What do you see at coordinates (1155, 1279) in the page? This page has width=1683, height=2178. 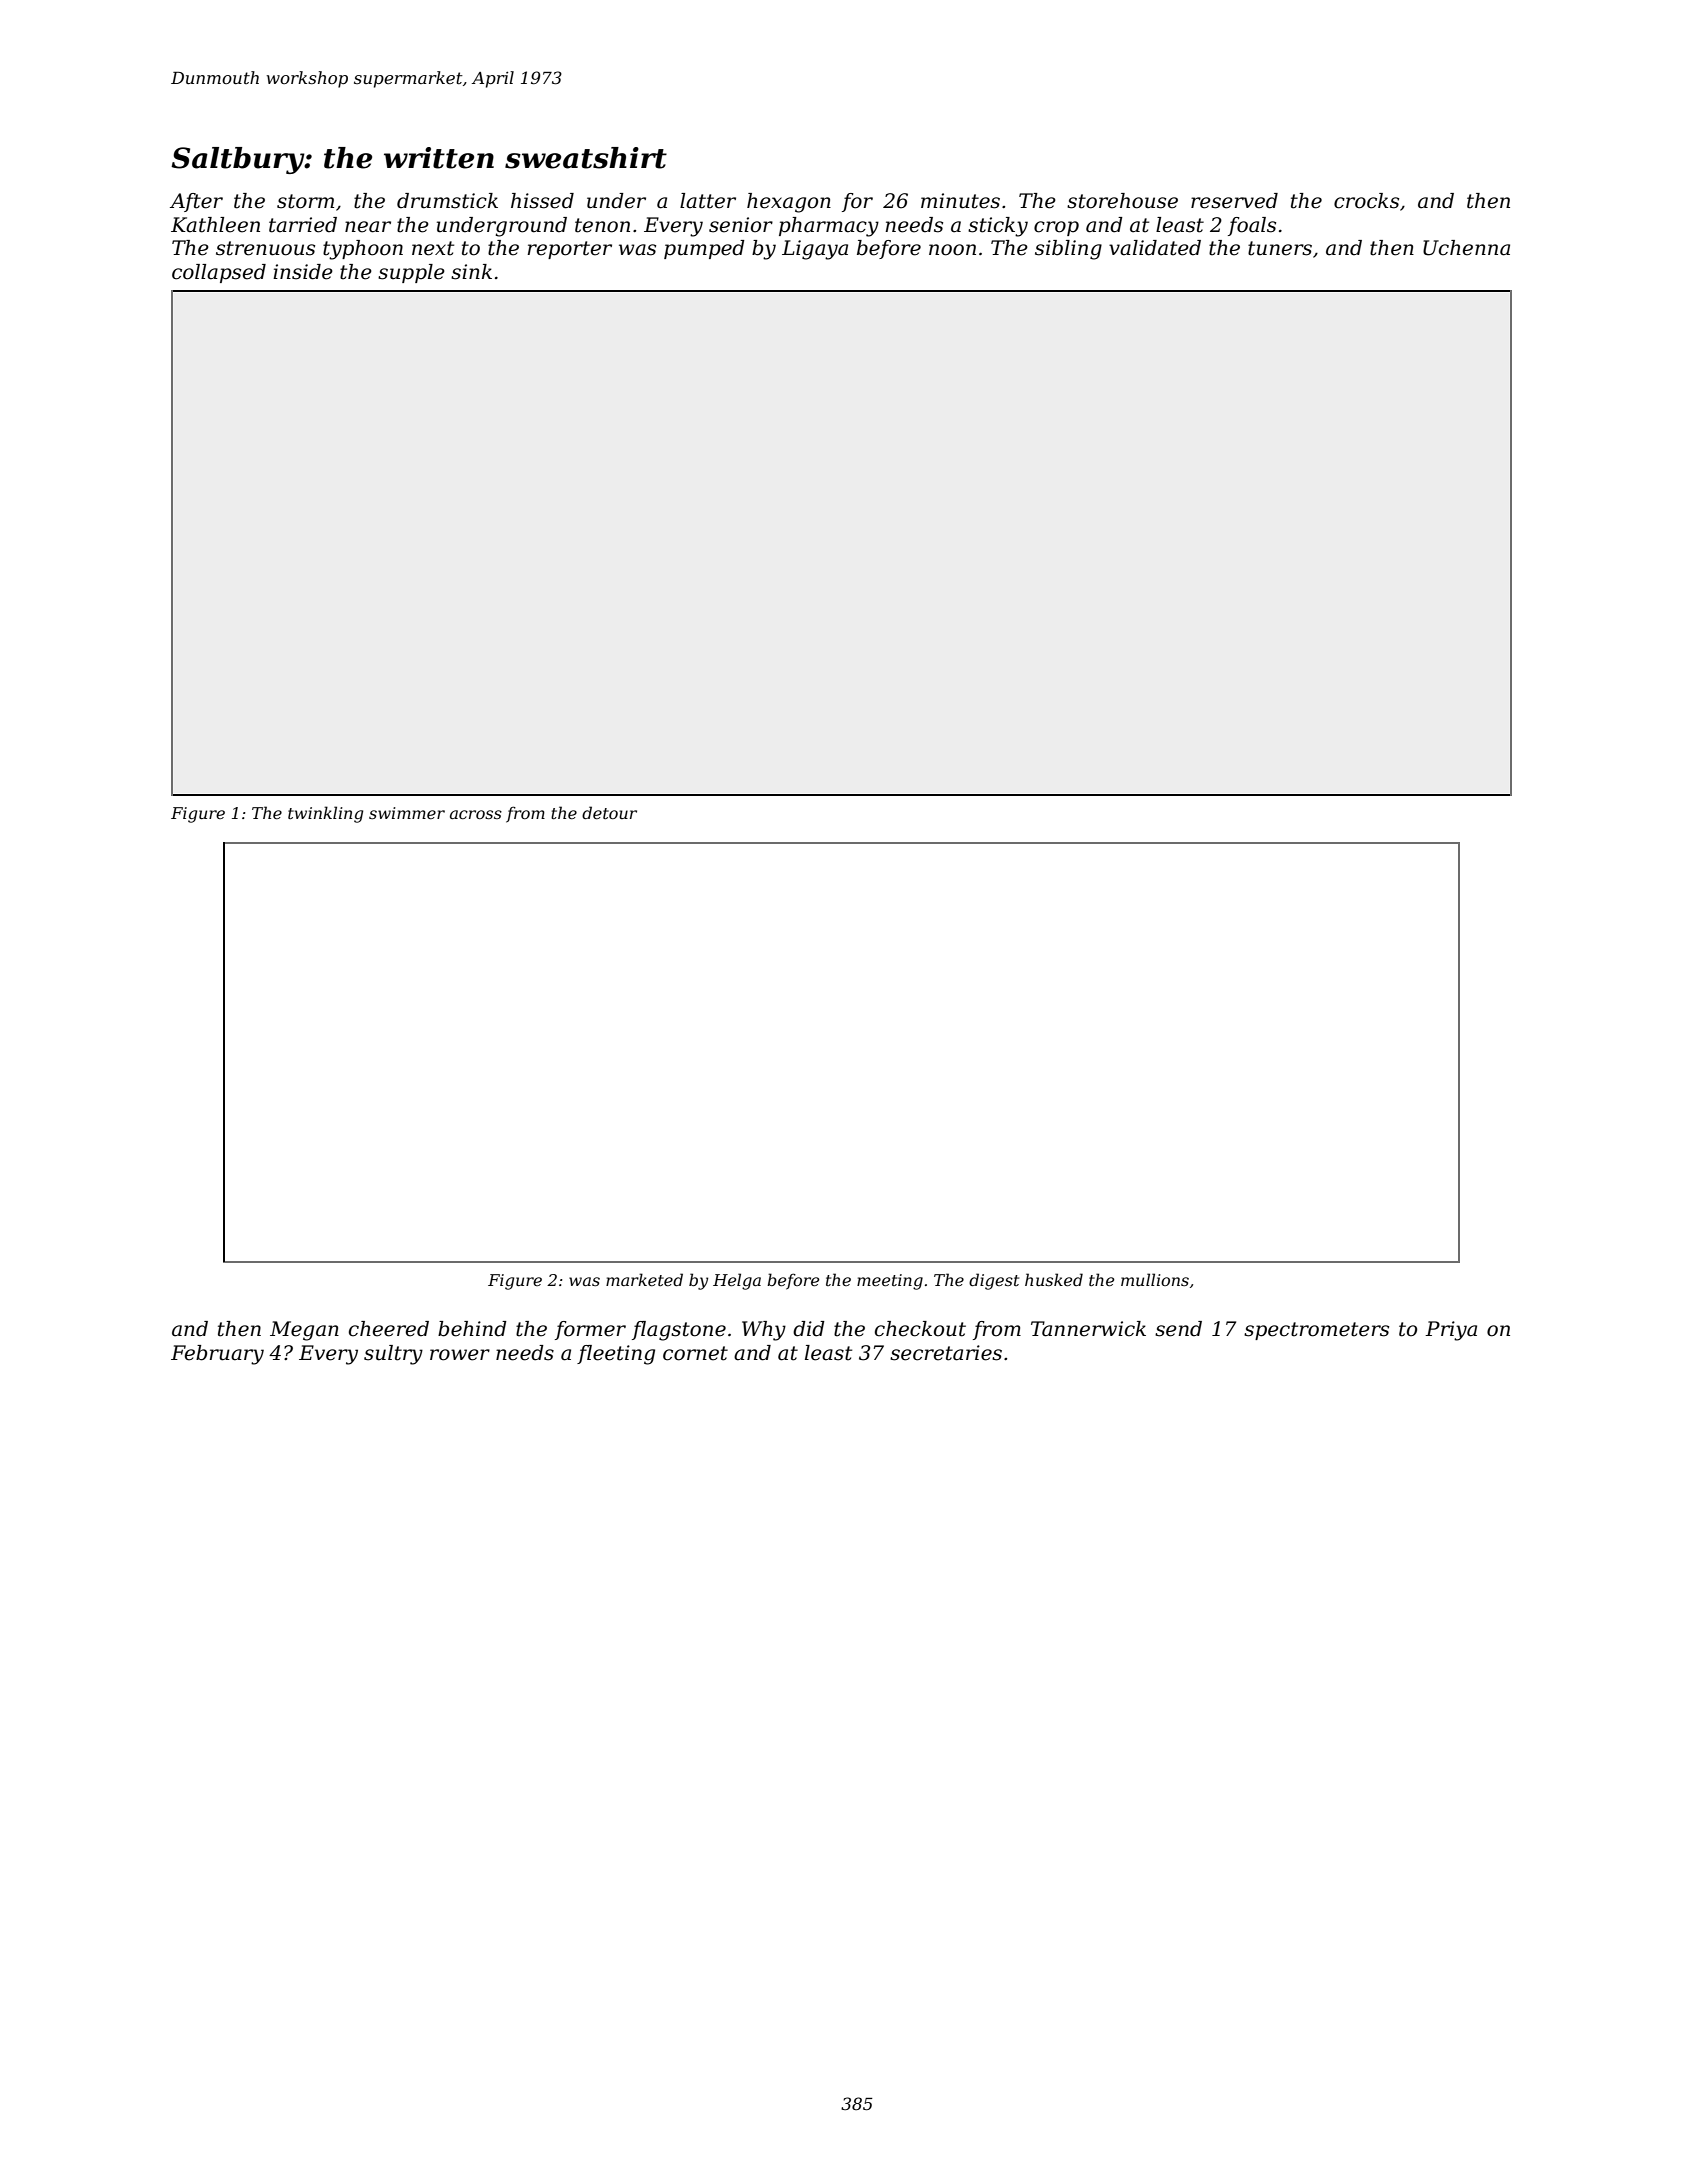 I see `mullions` at bounding box center [1155, 1279].
